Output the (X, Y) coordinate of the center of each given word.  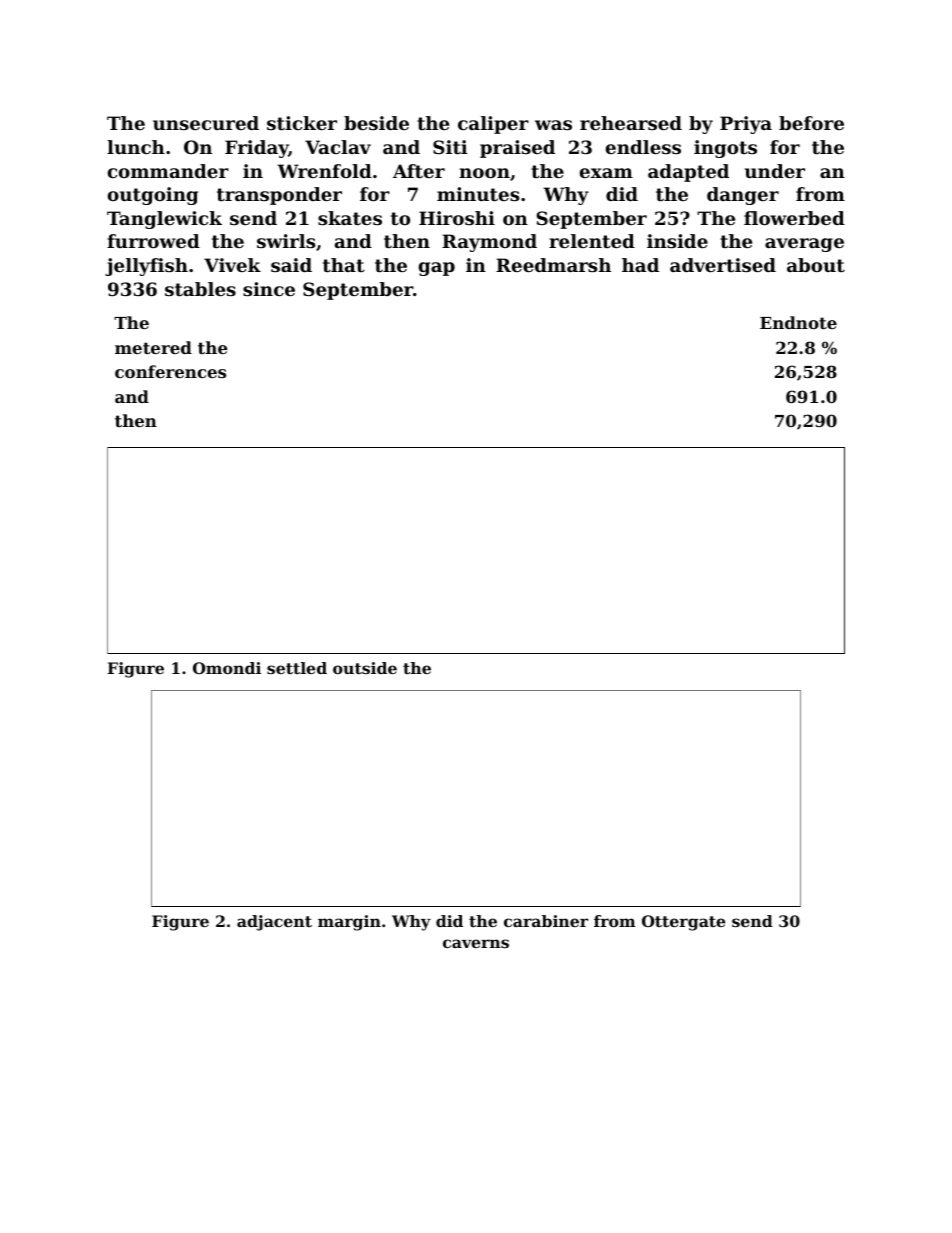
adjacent (274, 923)
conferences (170, 371)
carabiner (546, 921)
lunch (136, 147)
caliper (493, 125)
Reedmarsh (553, 265)
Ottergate (683, 923)
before (811, 123)
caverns (476, 943)
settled (297, 668)
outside (365, 668)
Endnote (798, 322)
